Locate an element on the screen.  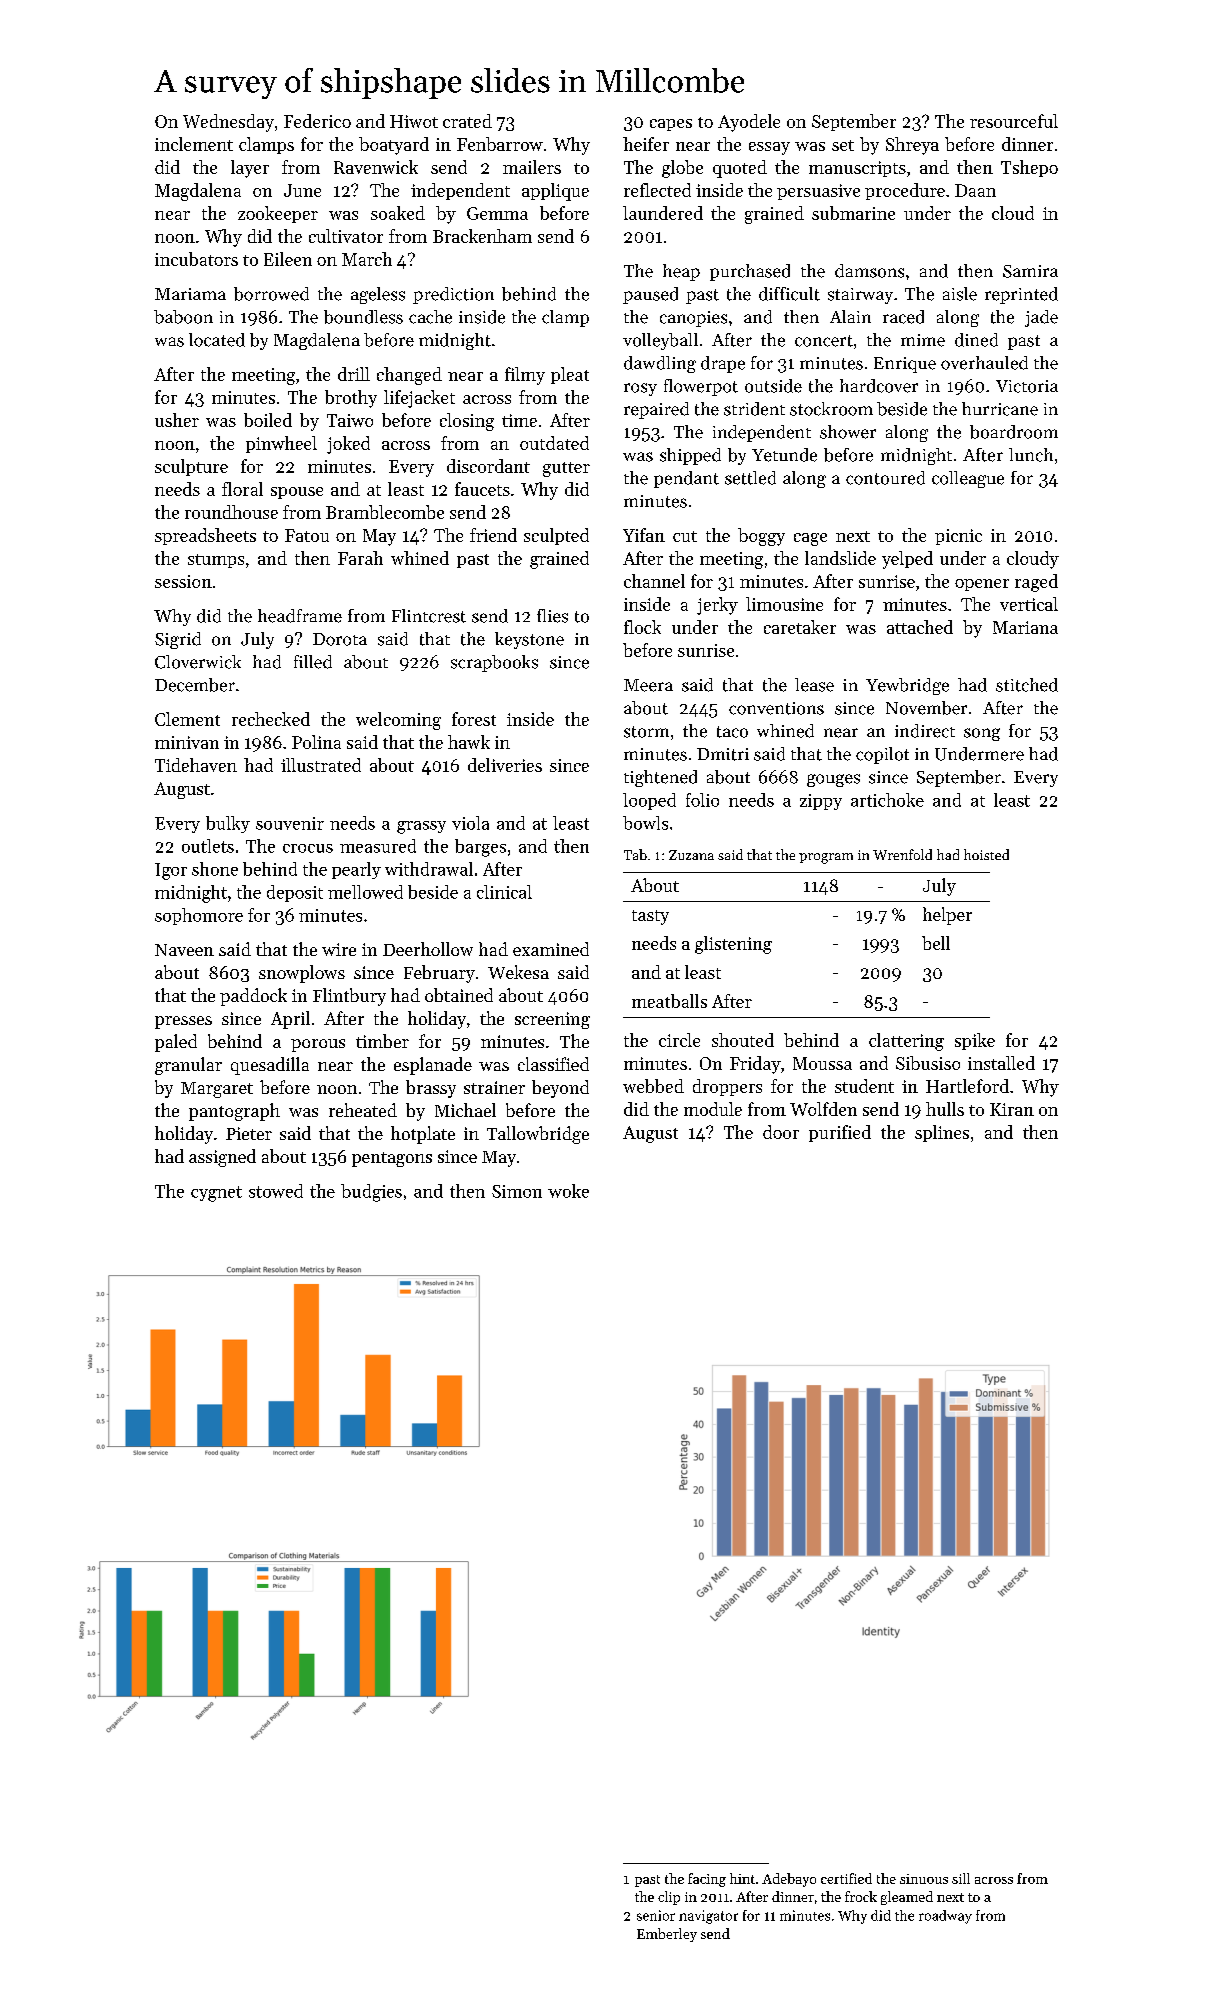
cygnet is located at coordinates (216, 1194).
